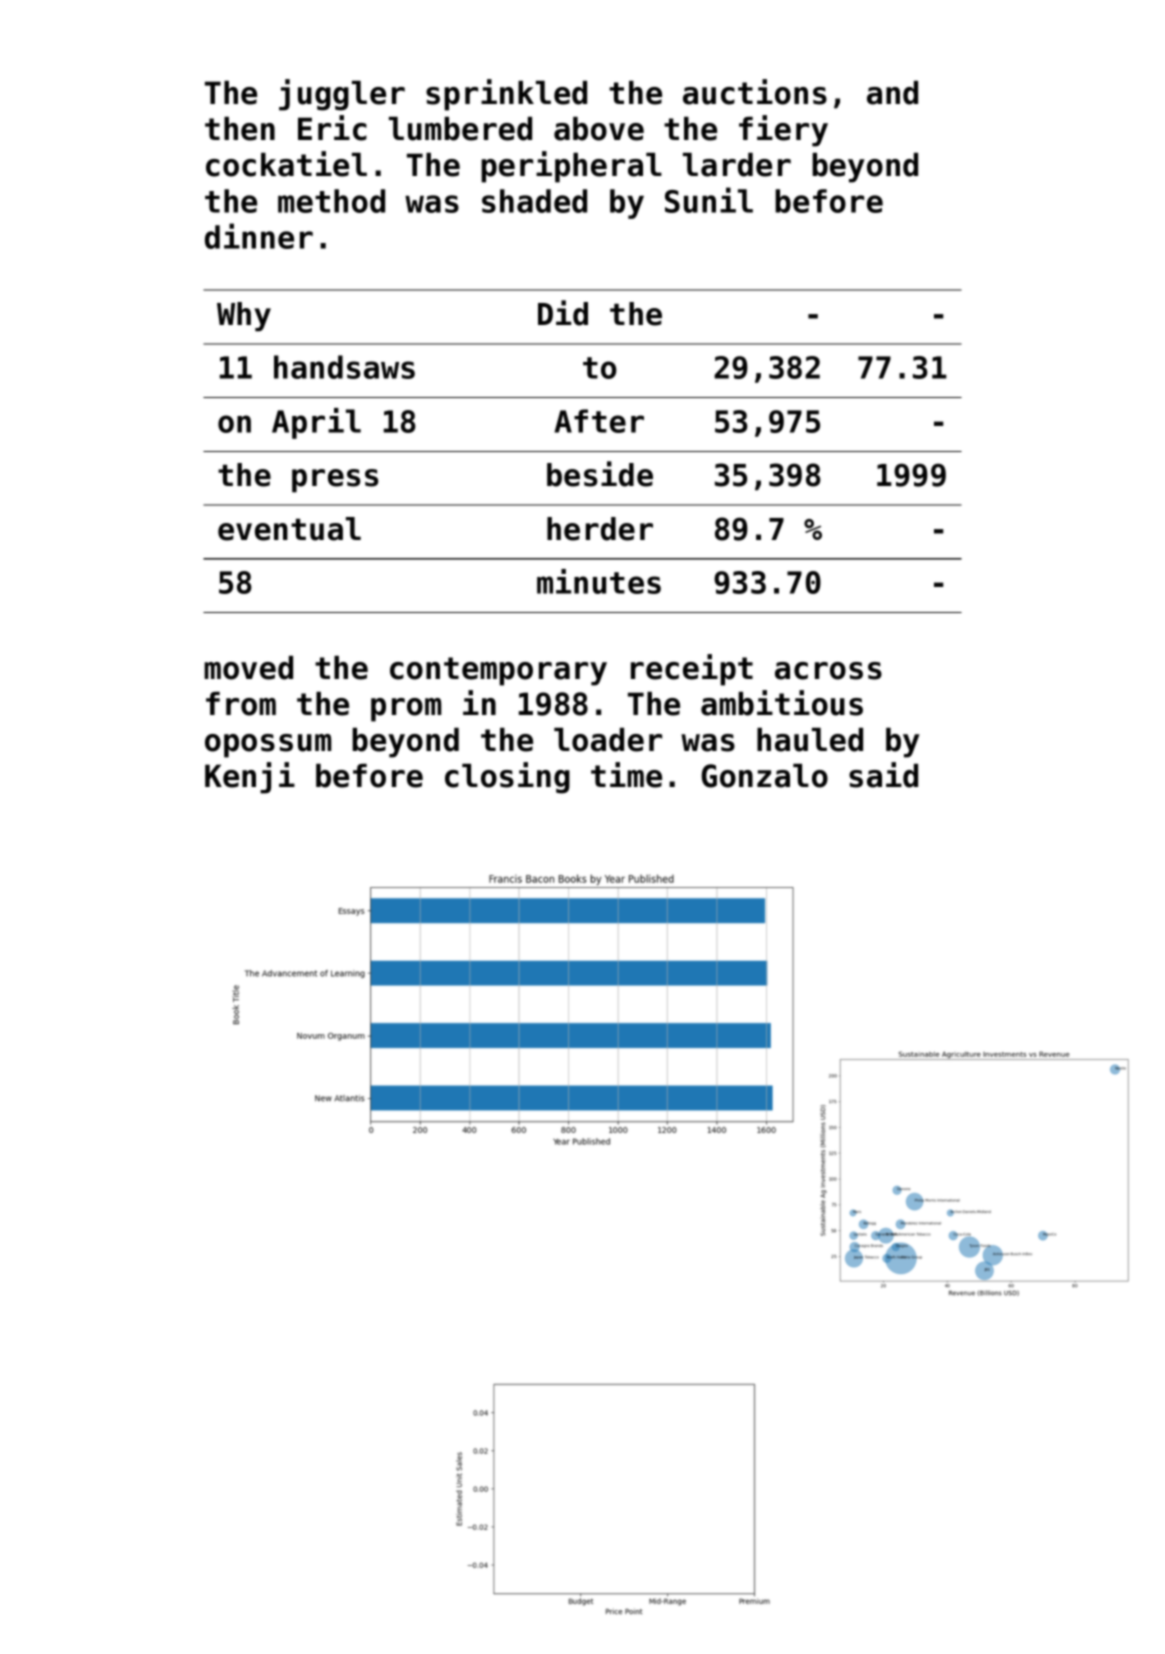 This image has width=1165, height=1654. Describe the element at coordinates (507, 778) in the image. I see `closing` at that location.
